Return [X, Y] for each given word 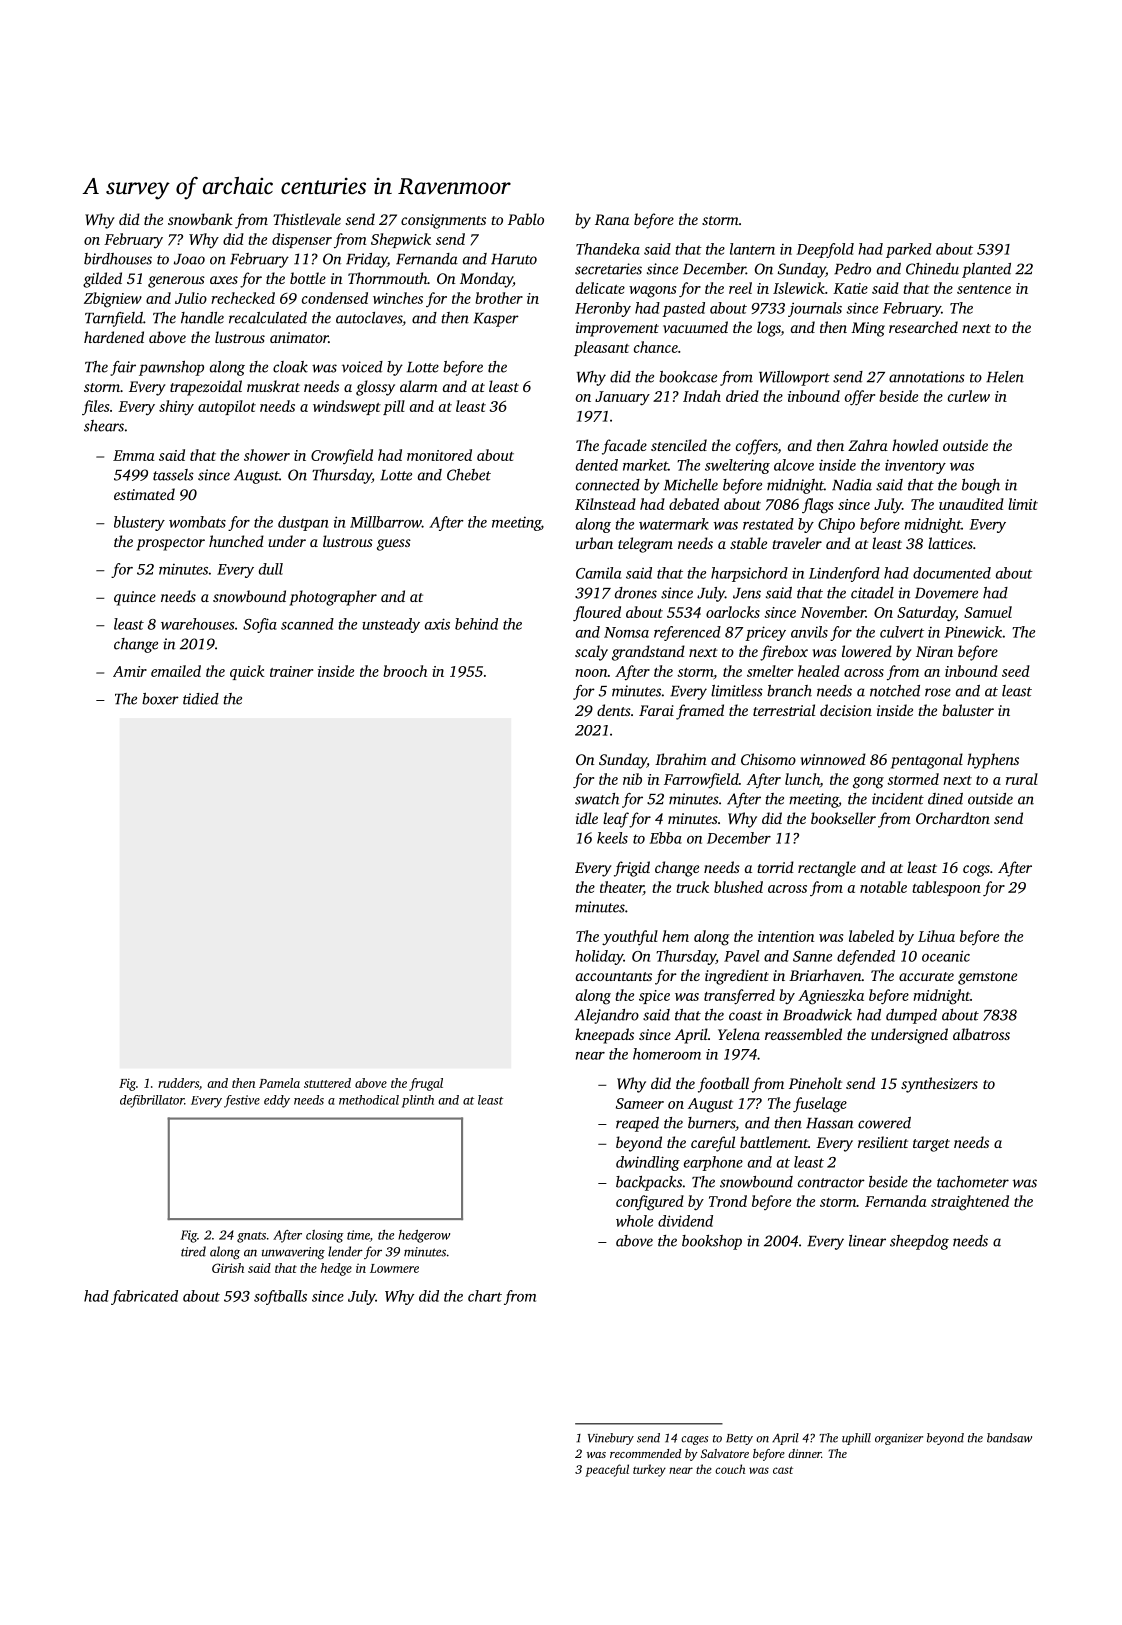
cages [694, 1440]
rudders [178, 1083]
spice [654, 997]
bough [981, 486]
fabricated [144, 1297]
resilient [883, 1142]
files [95, 407]
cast [783, 1470]
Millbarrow [386, 522]
